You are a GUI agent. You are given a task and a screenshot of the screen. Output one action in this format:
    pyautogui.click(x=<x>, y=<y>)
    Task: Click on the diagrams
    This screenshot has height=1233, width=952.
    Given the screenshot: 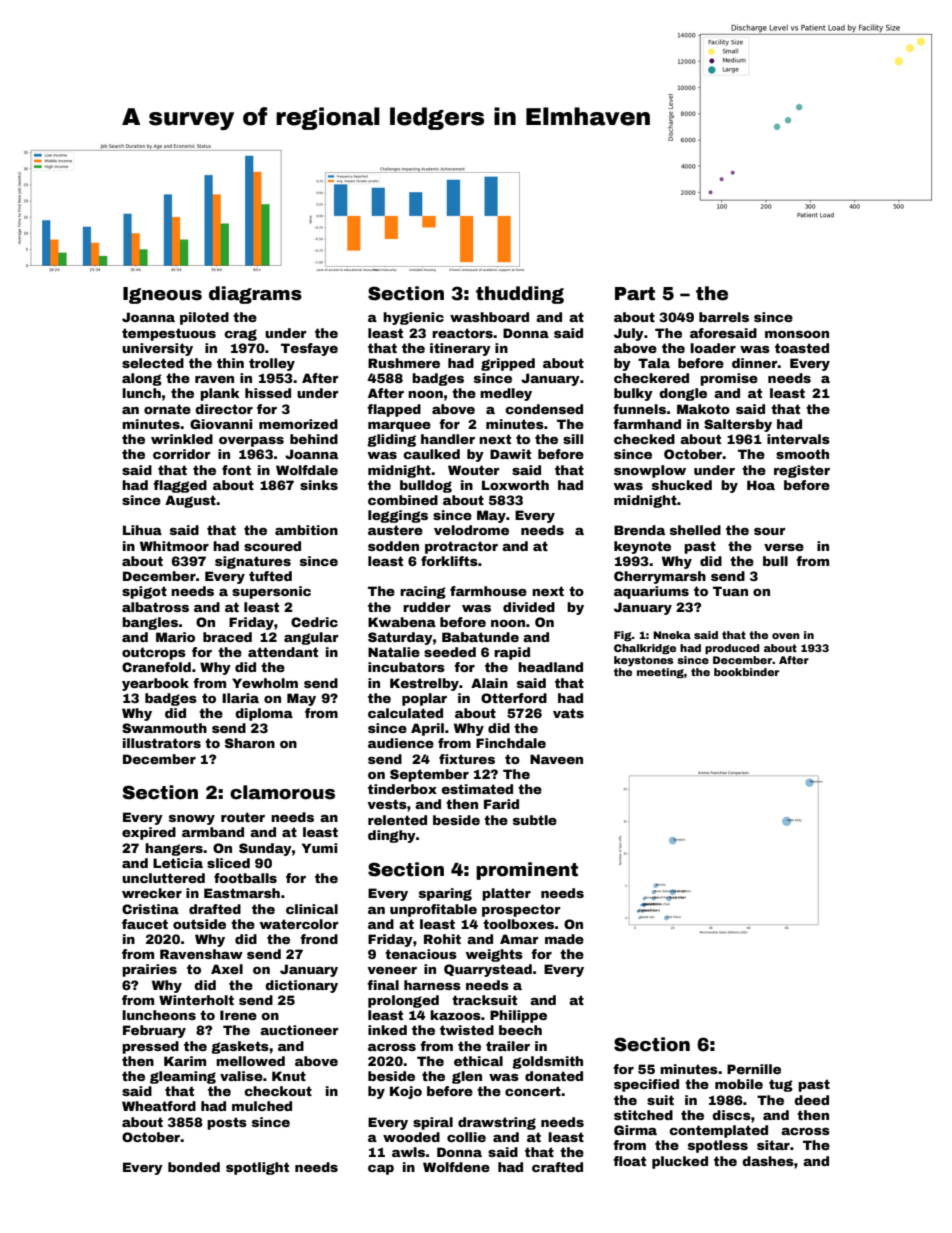 What is the action you would take?
    pyautogui.click(x=255, y=295)
